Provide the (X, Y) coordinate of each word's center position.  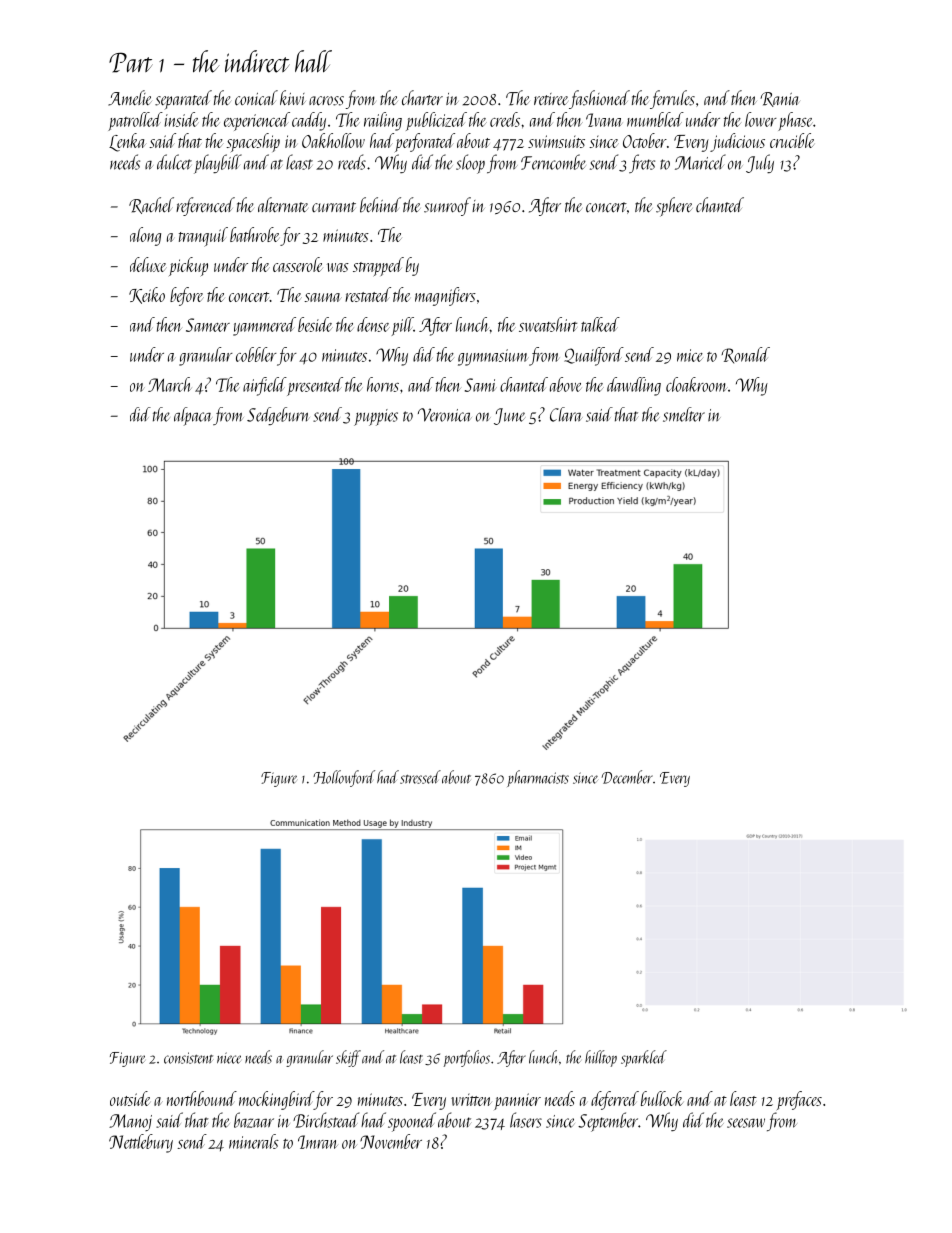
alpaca (193, 416)
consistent (188, 1058)
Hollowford (344, 778)
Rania (780, 99)
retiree (551, 99)
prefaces (799, 1100)
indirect (257, 61)
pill (403, 326)
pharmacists (538, 778)
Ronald (745, 355)
